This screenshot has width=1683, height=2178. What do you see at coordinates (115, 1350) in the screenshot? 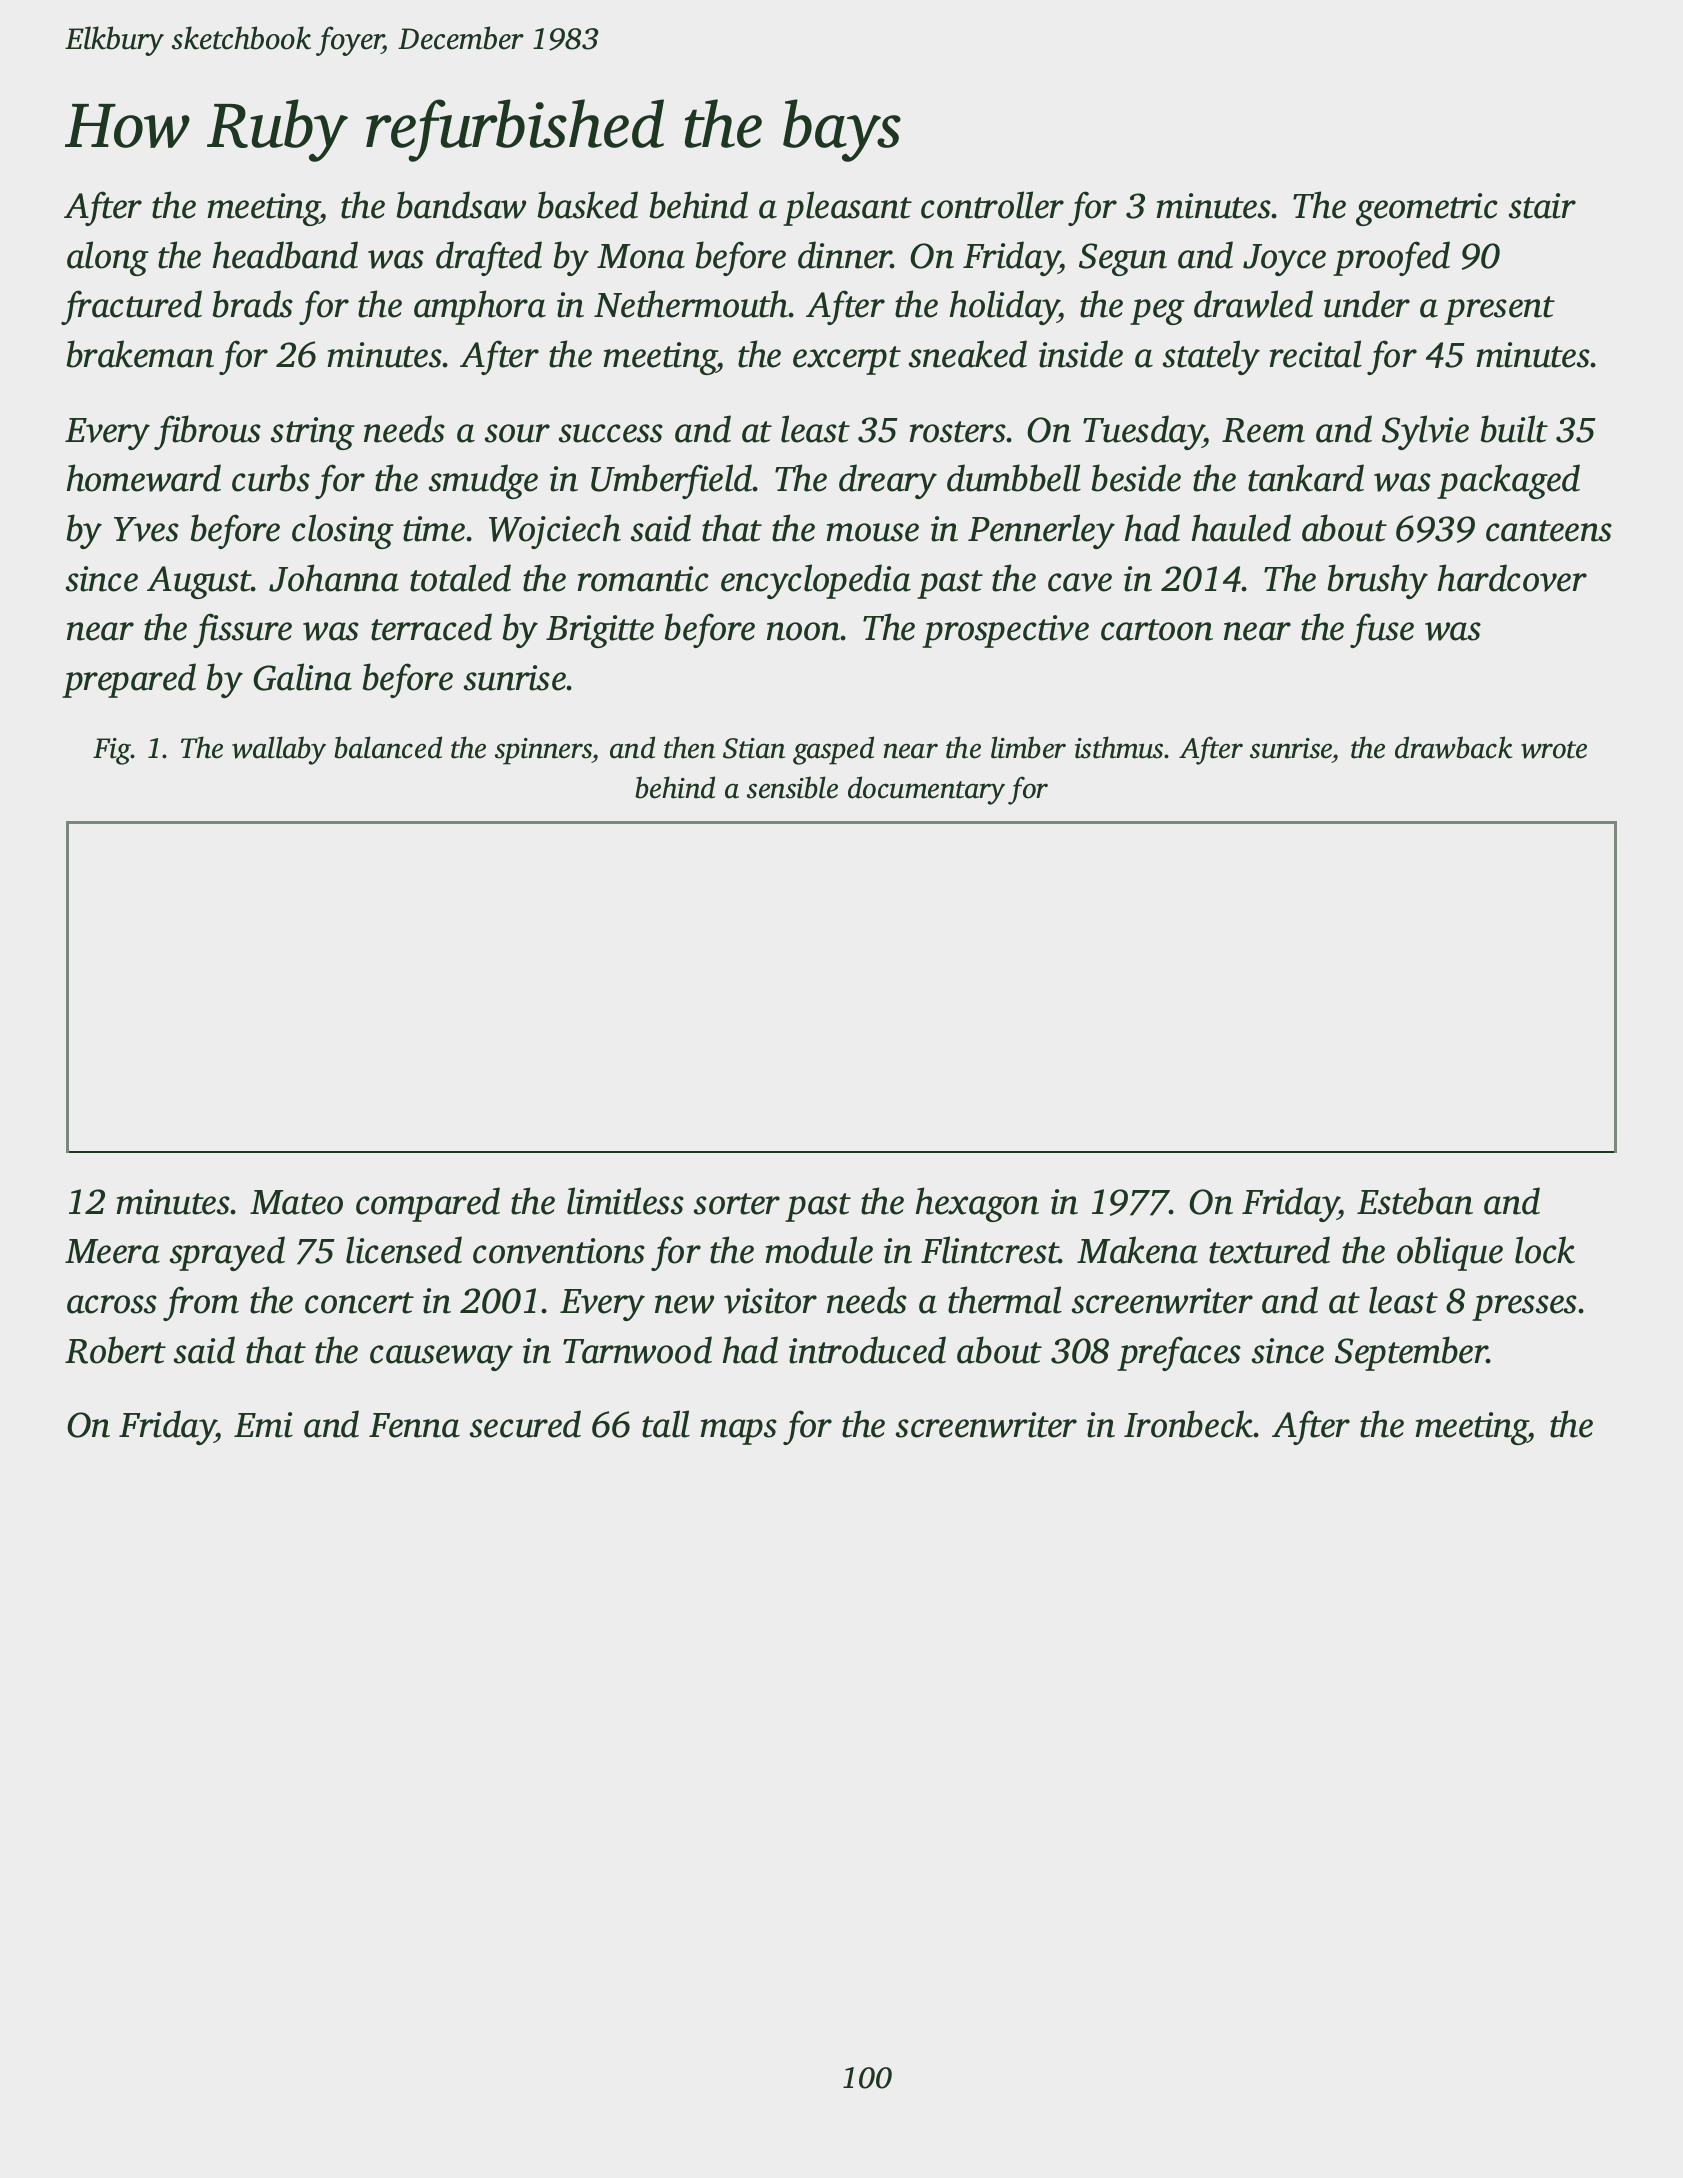
I see `Robert` at bounding box center [115, 1350].
